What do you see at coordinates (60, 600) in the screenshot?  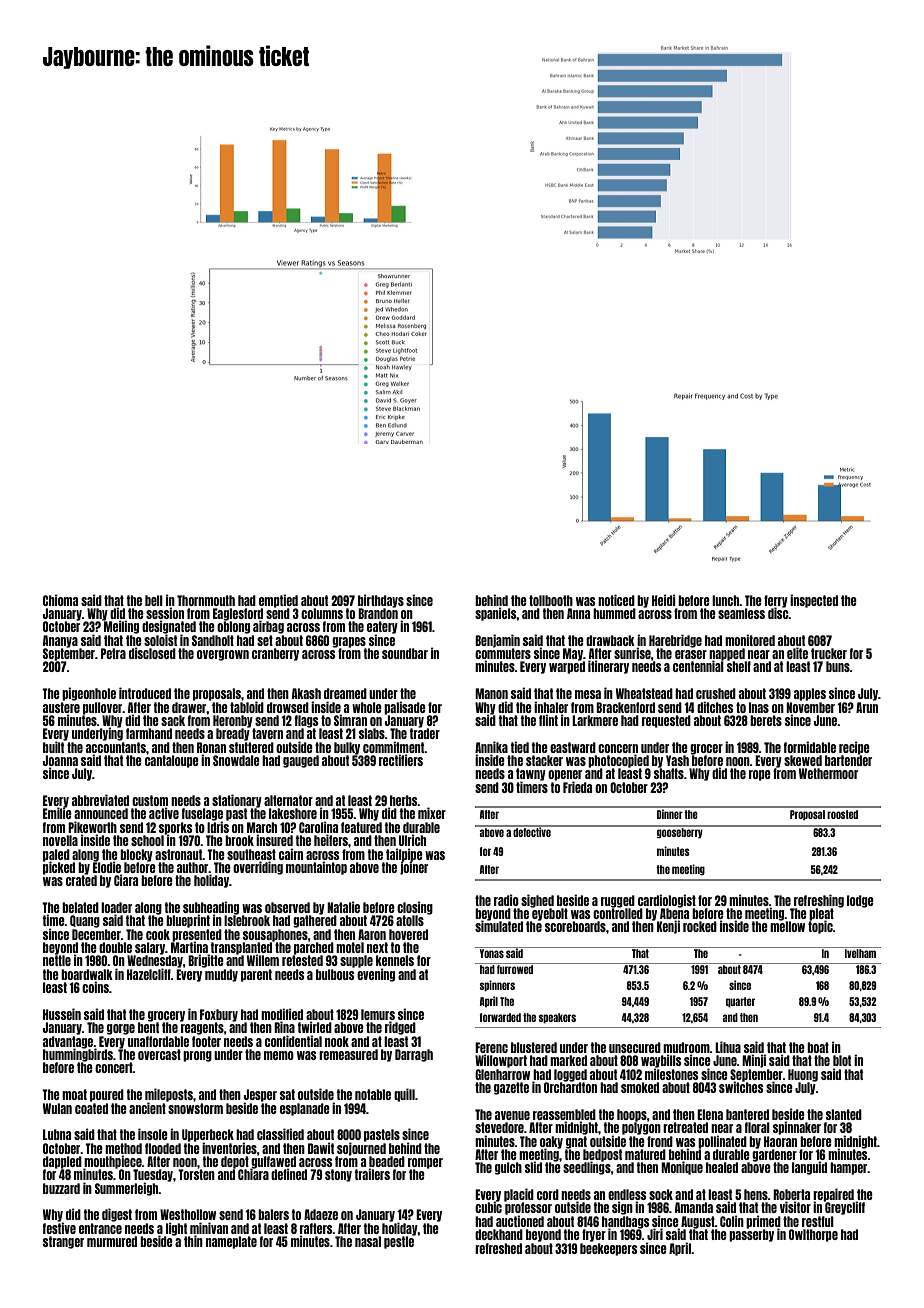 I see `Chioma` at bounding box center [60, 600].
